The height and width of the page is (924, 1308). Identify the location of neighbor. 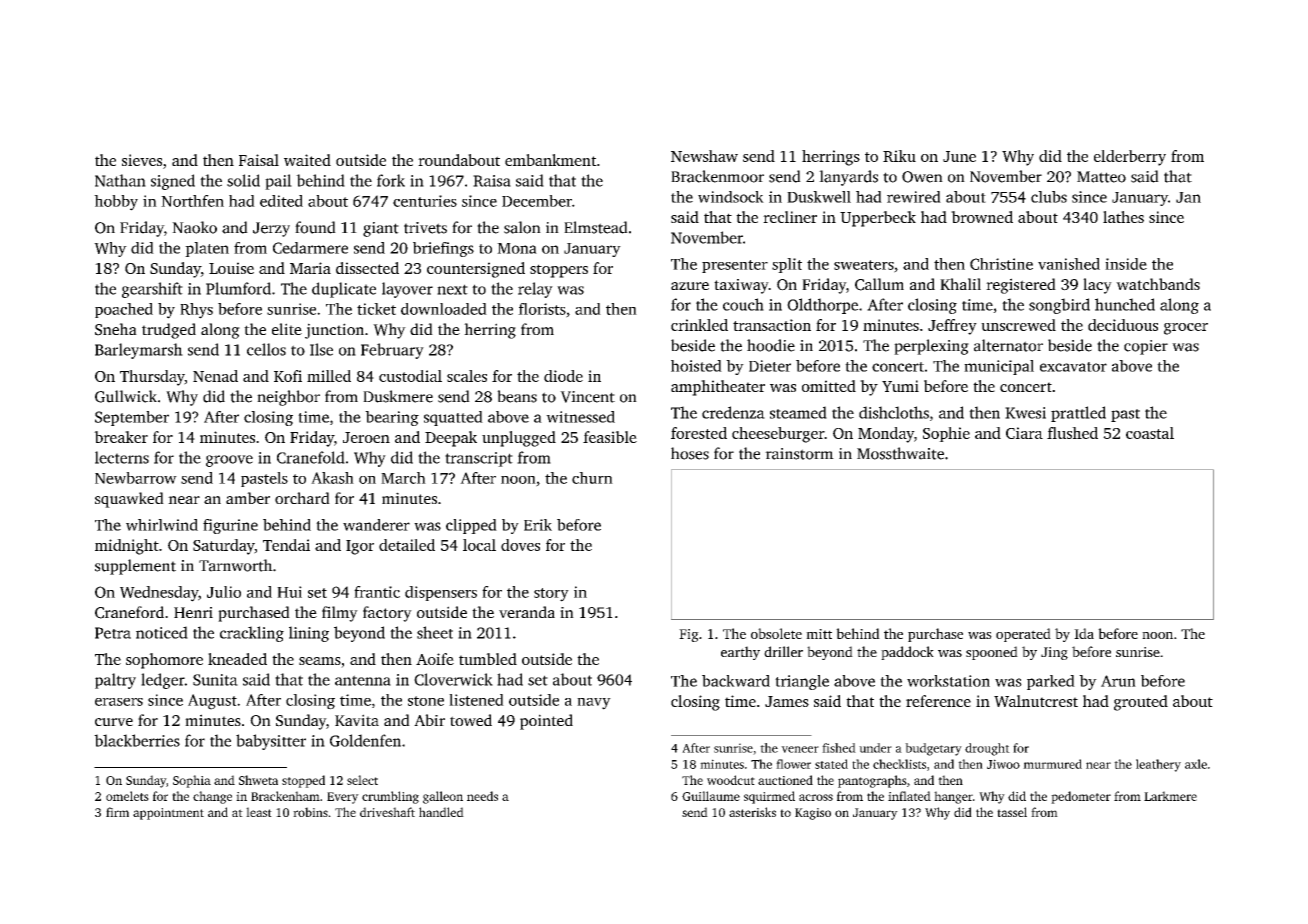
(288, 398).
